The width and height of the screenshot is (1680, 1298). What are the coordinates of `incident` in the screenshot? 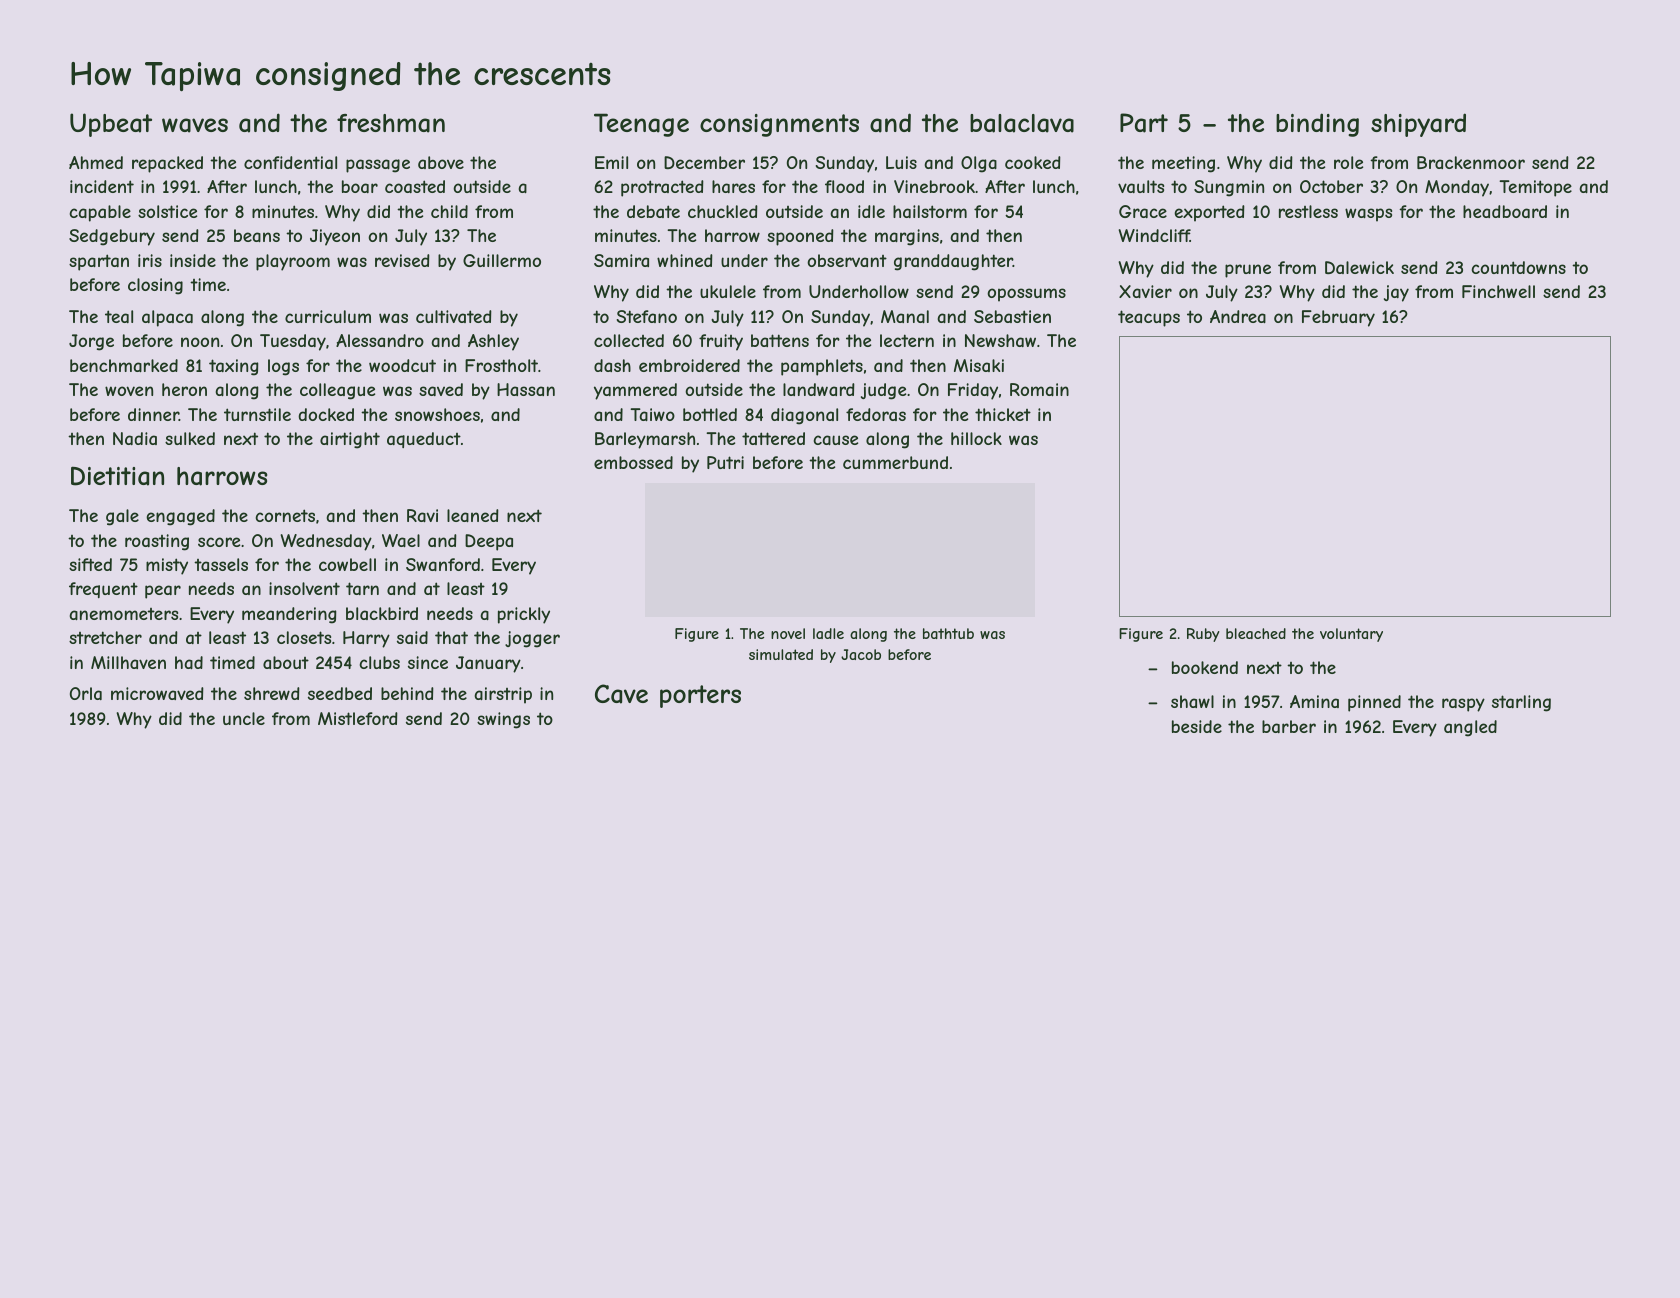 It's located at (102, 186).
